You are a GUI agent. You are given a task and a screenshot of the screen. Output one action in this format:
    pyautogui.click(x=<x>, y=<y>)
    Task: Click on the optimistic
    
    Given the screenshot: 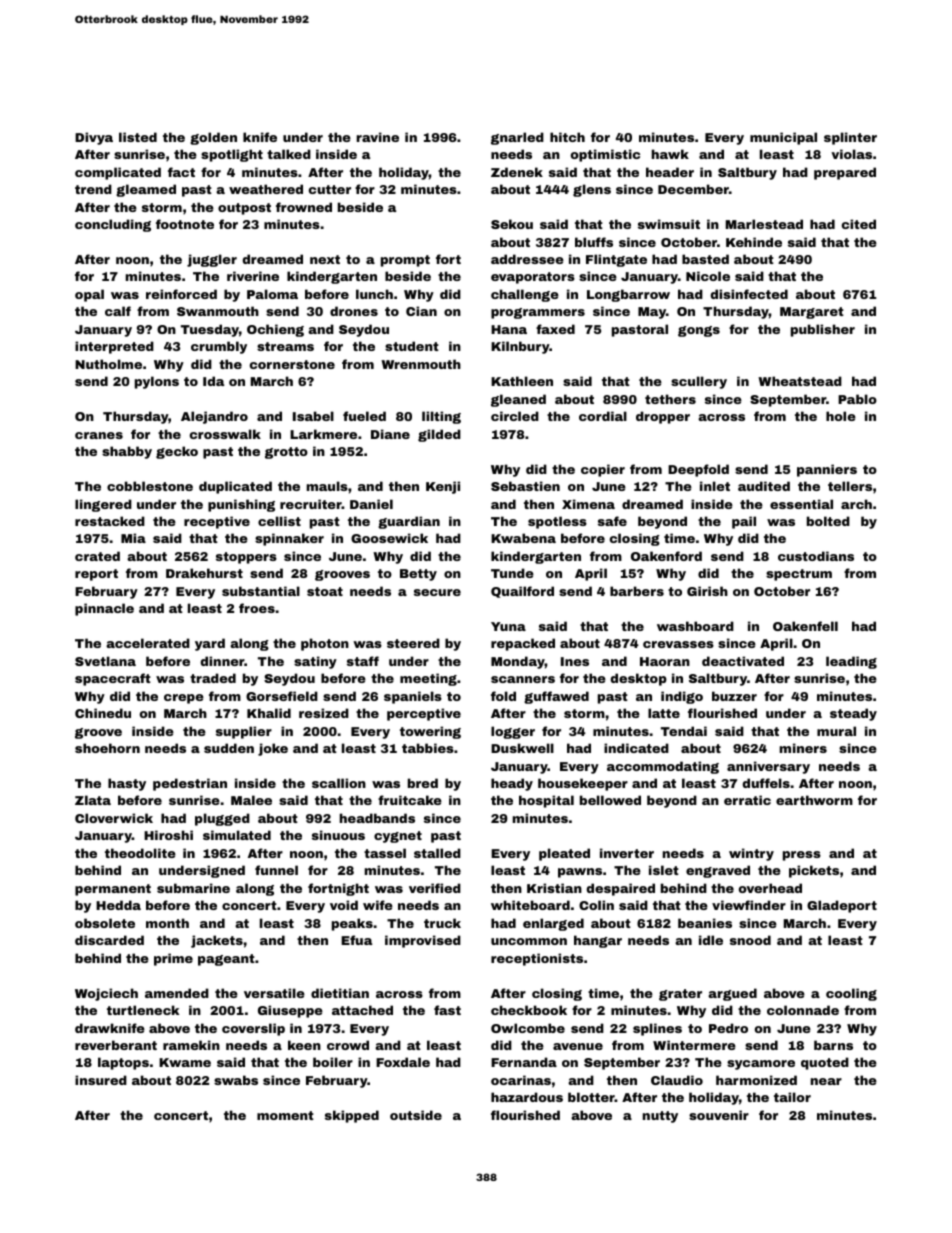 What is the action you would take?
    pyautogui.click(x=605, y=155)
